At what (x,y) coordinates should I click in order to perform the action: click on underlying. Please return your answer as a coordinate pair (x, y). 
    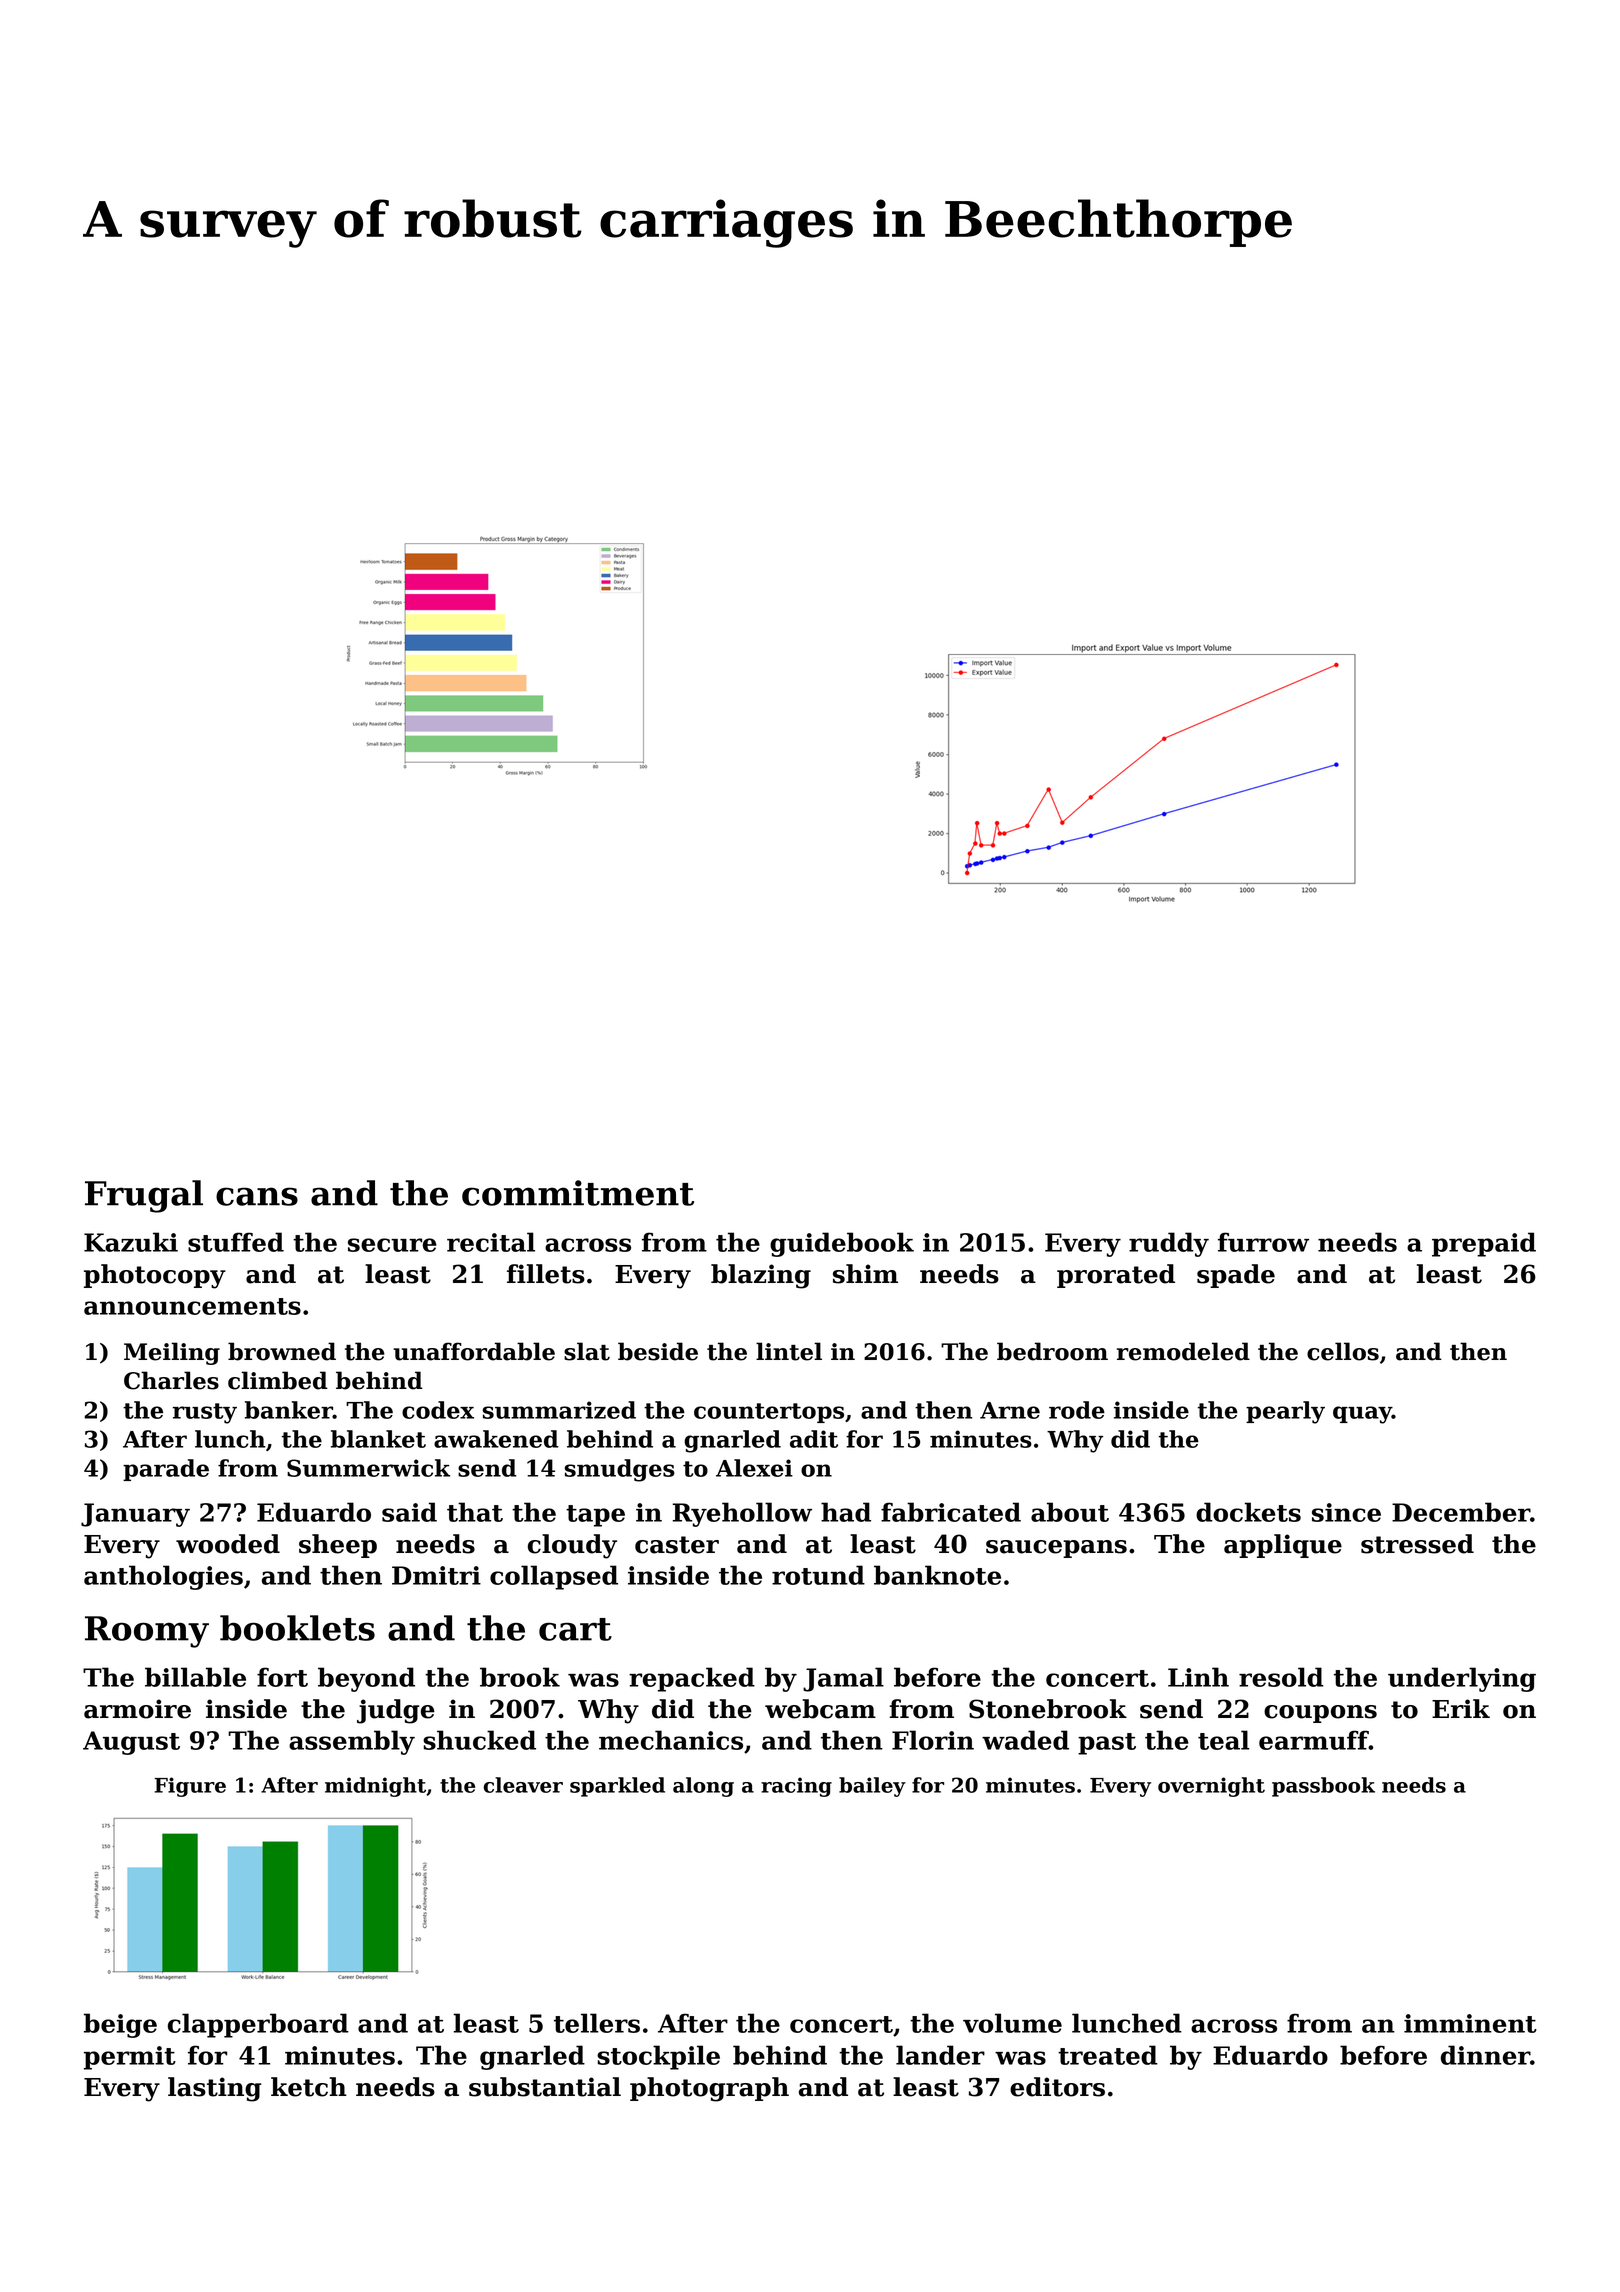
    Looking at the image, I should click on (1462, 1679).
